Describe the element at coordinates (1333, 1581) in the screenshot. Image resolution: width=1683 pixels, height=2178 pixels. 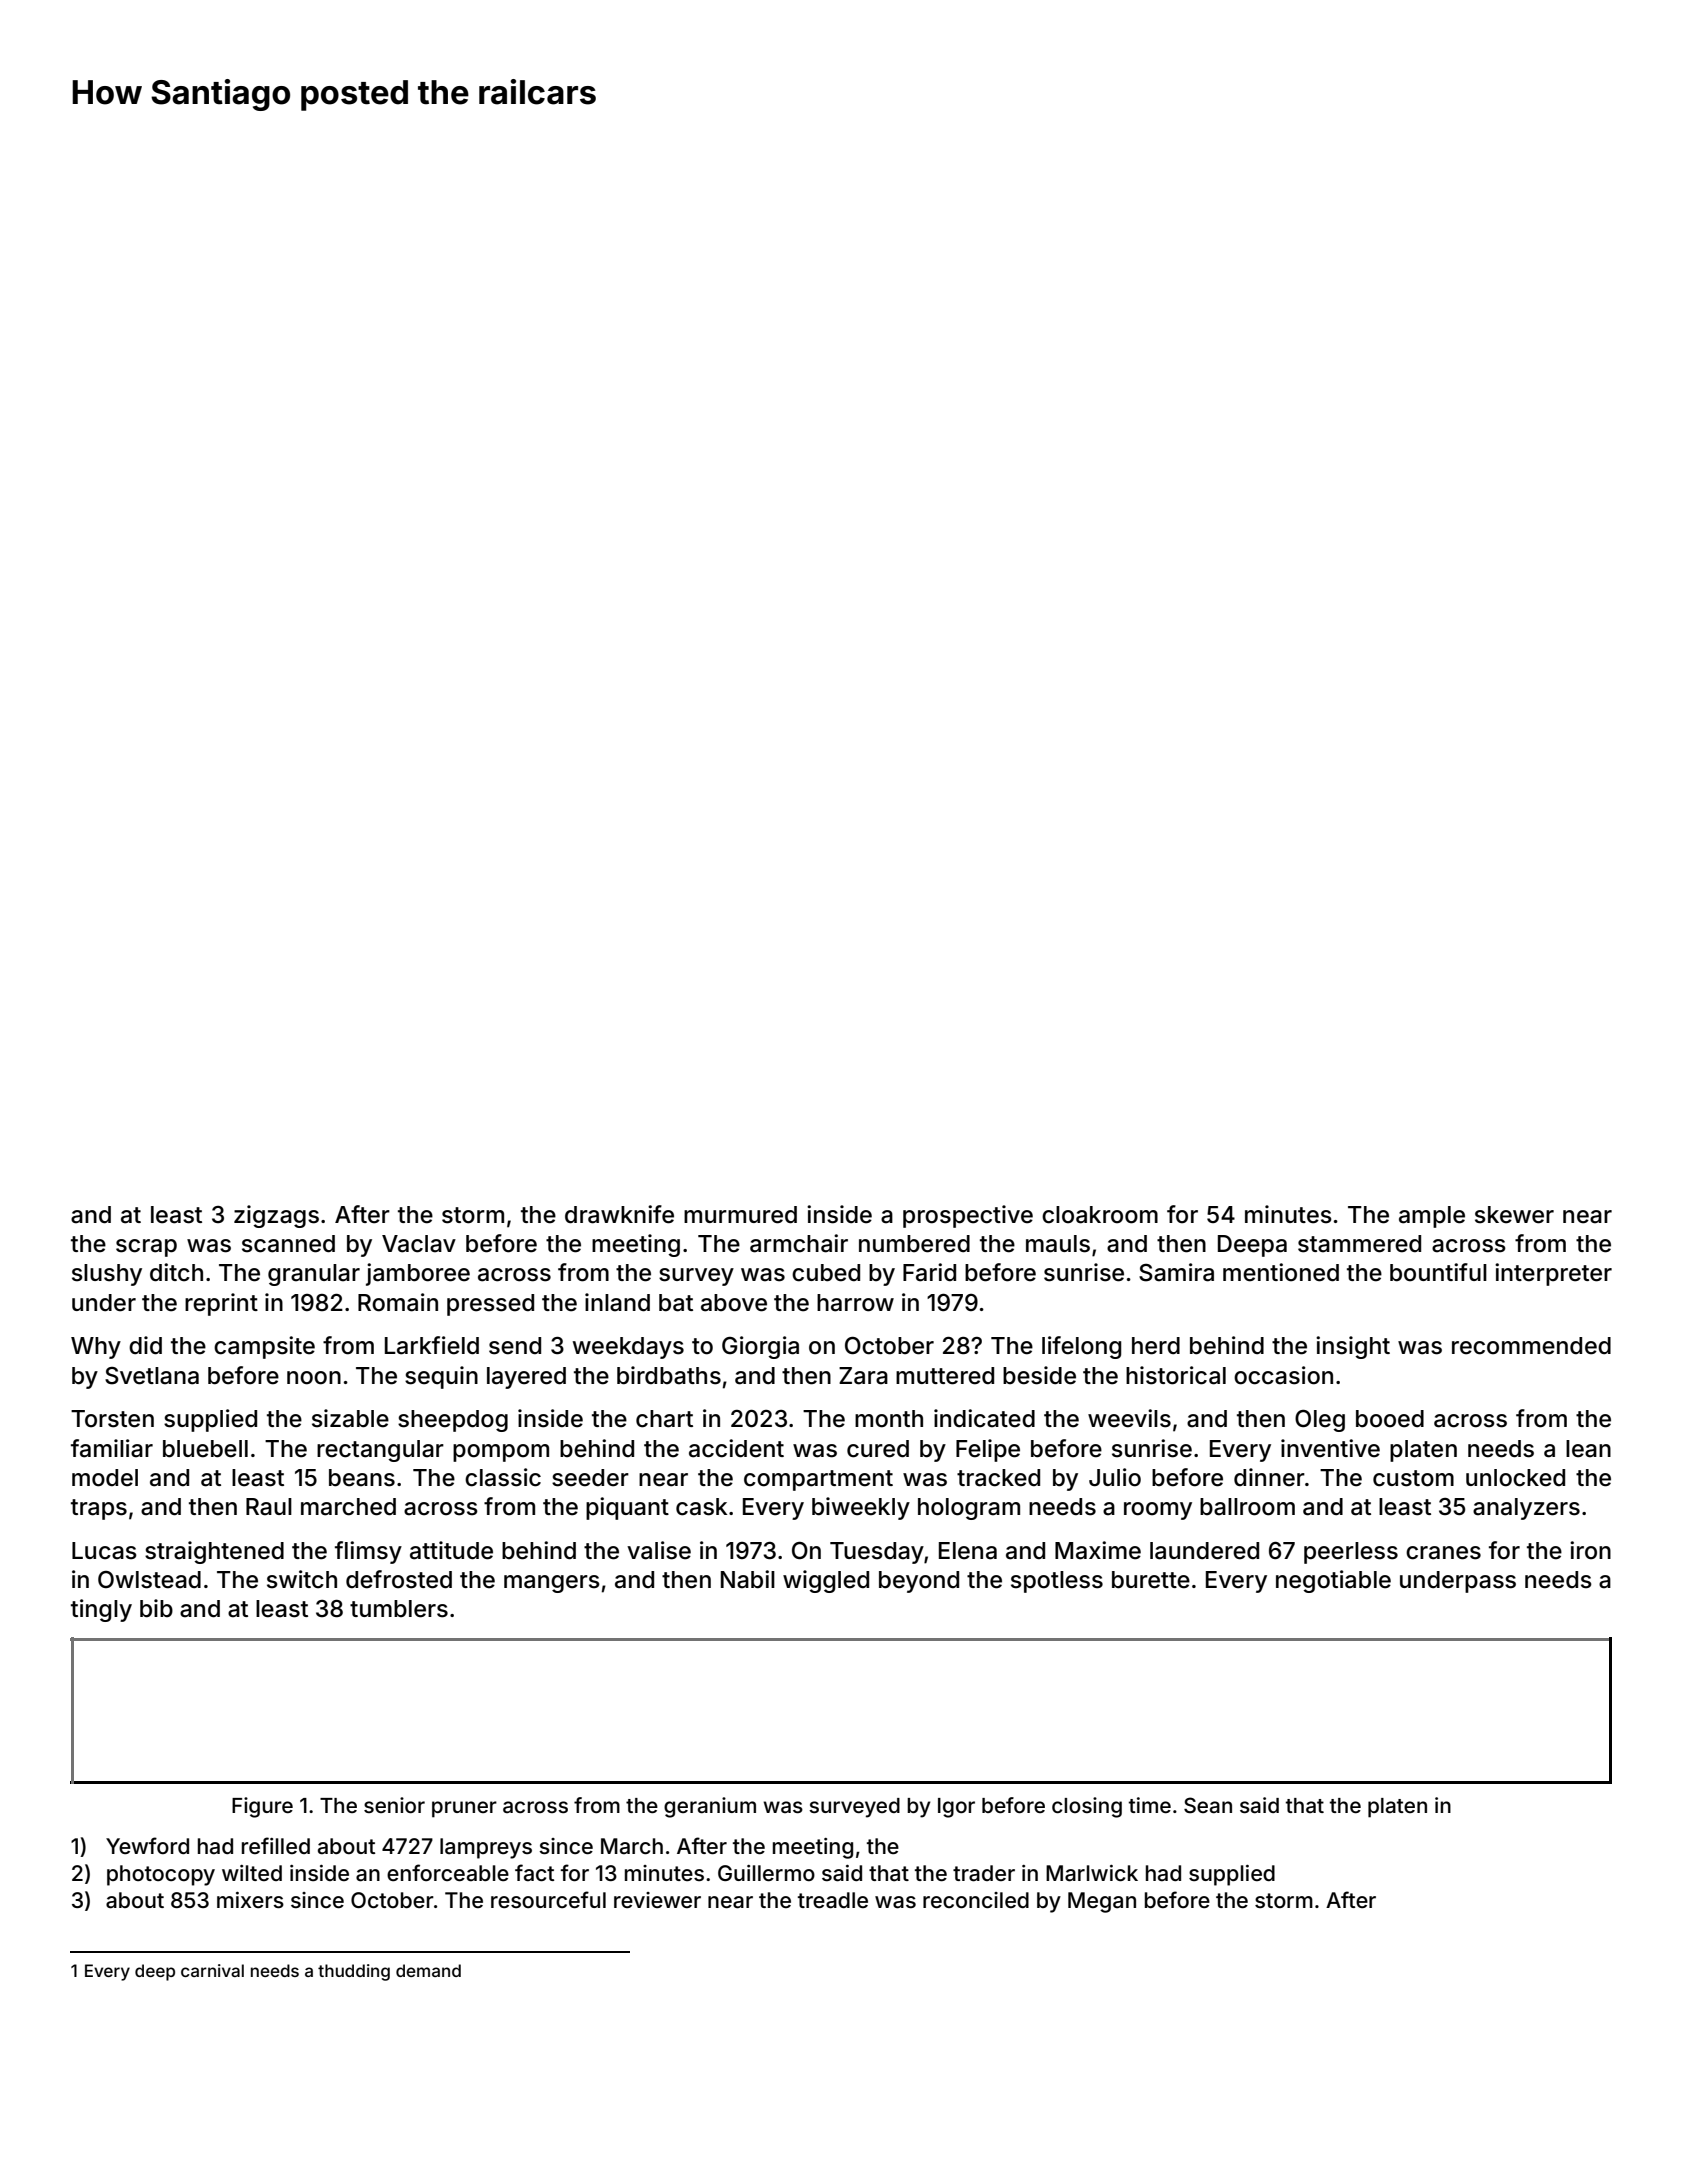
I see `negotiable` at that location.
